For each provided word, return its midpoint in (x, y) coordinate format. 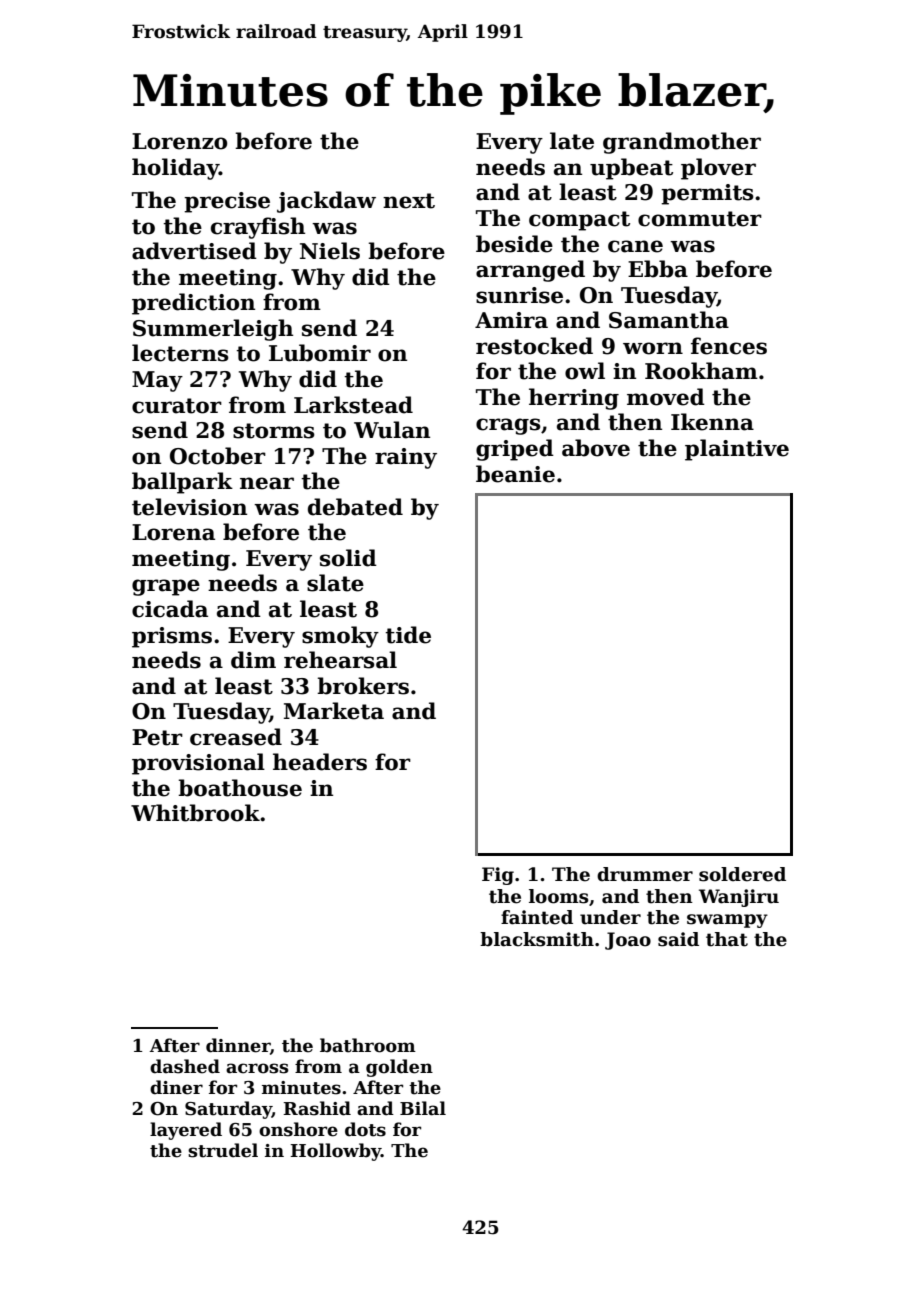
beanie (515, 474)
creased (236, 737)
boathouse (240, 788)
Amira (511, 320)
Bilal (423, 1108)
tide (408, 635)
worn (653, 348)
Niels (330, 251)
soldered (742, 874)
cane (635, 246)
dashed (185, 1066)
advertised (194, 251)
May (157, 381)
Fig (498, 876)
